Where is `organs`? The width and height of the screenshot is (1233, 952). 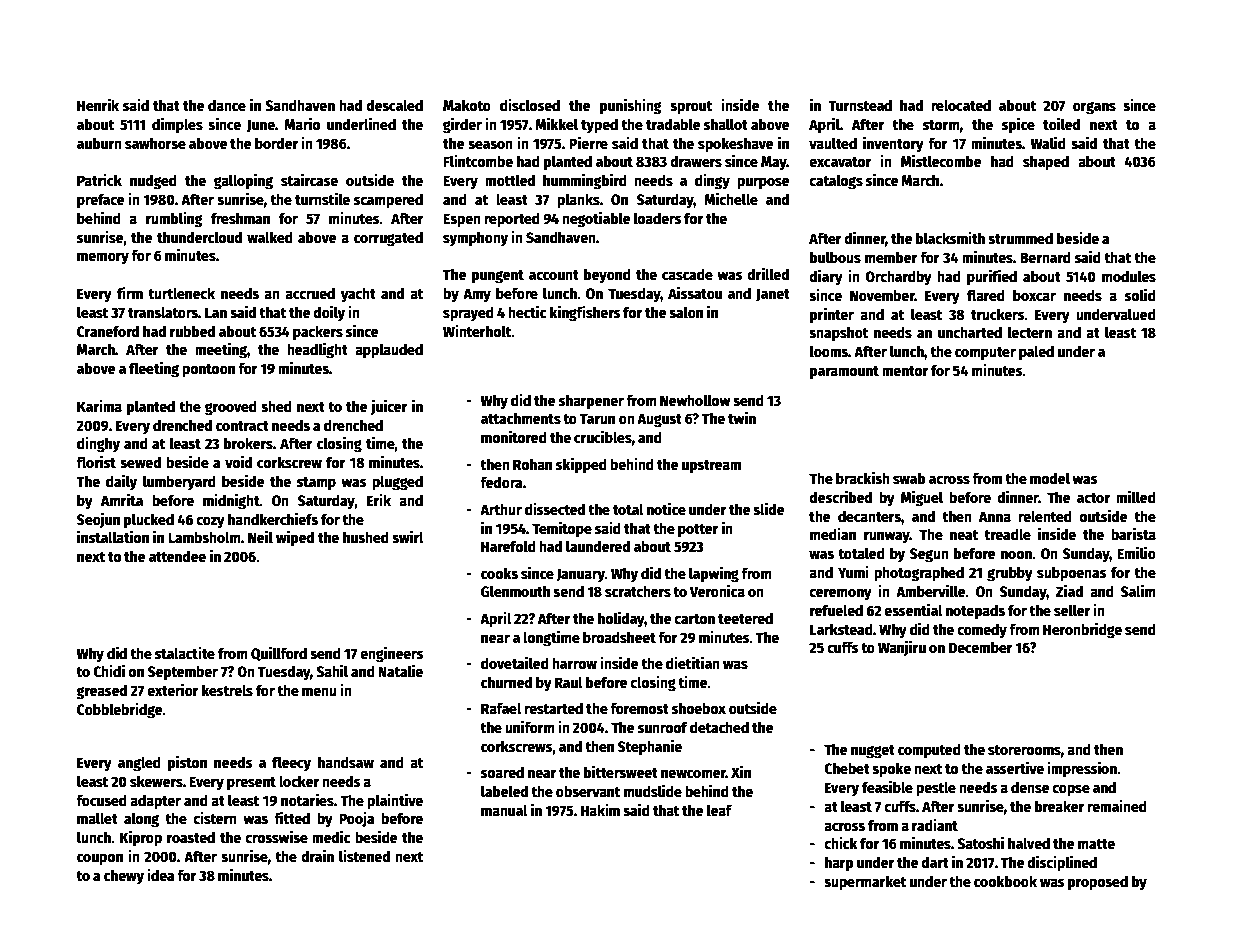
organs is located at coordinates (1094, 108).
